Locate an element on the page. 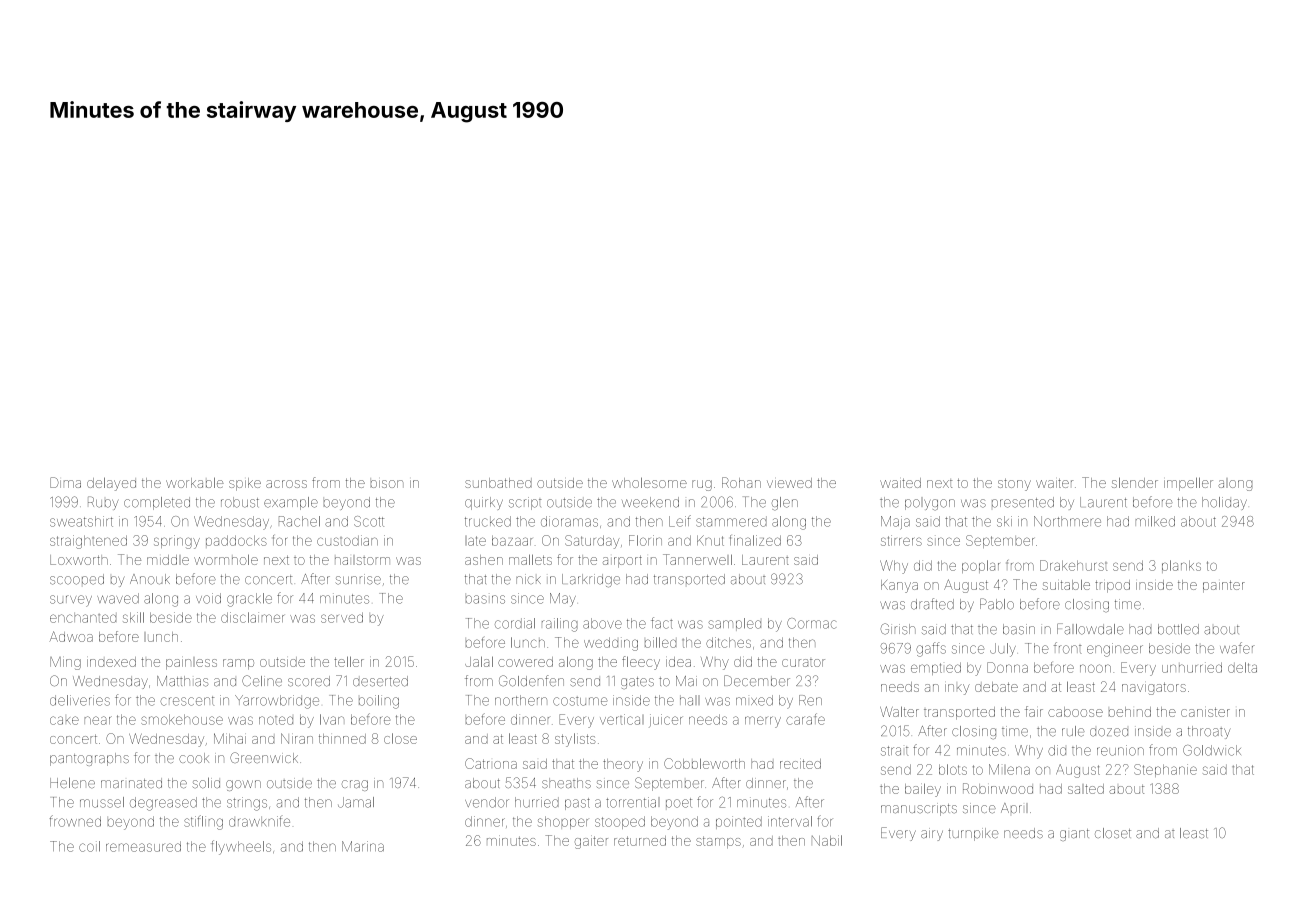  workable is located at coordinates (195, 482).
